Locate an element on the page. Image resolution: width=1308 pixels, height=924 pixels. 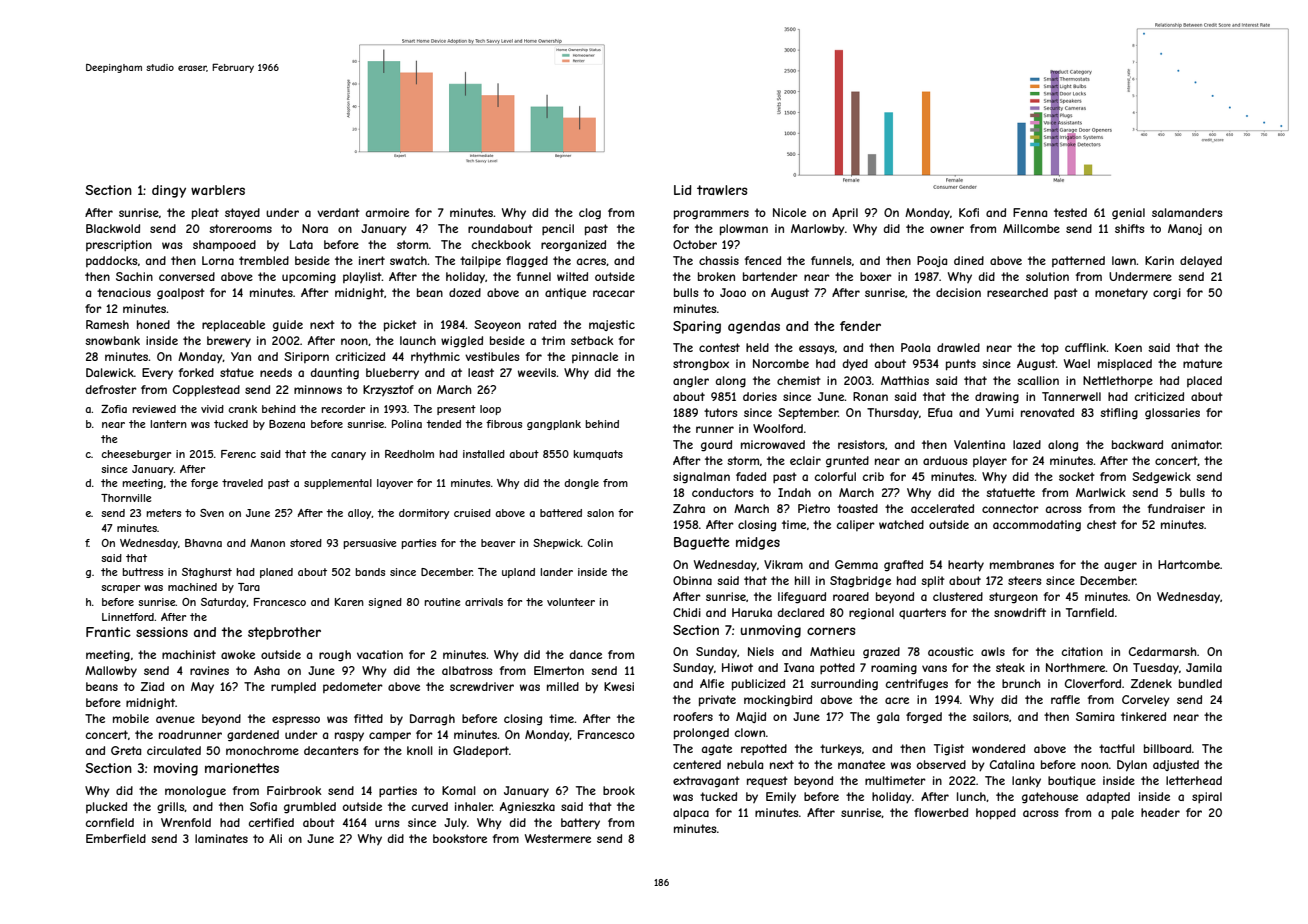
Sparing is located at coordinates (697, 327).
